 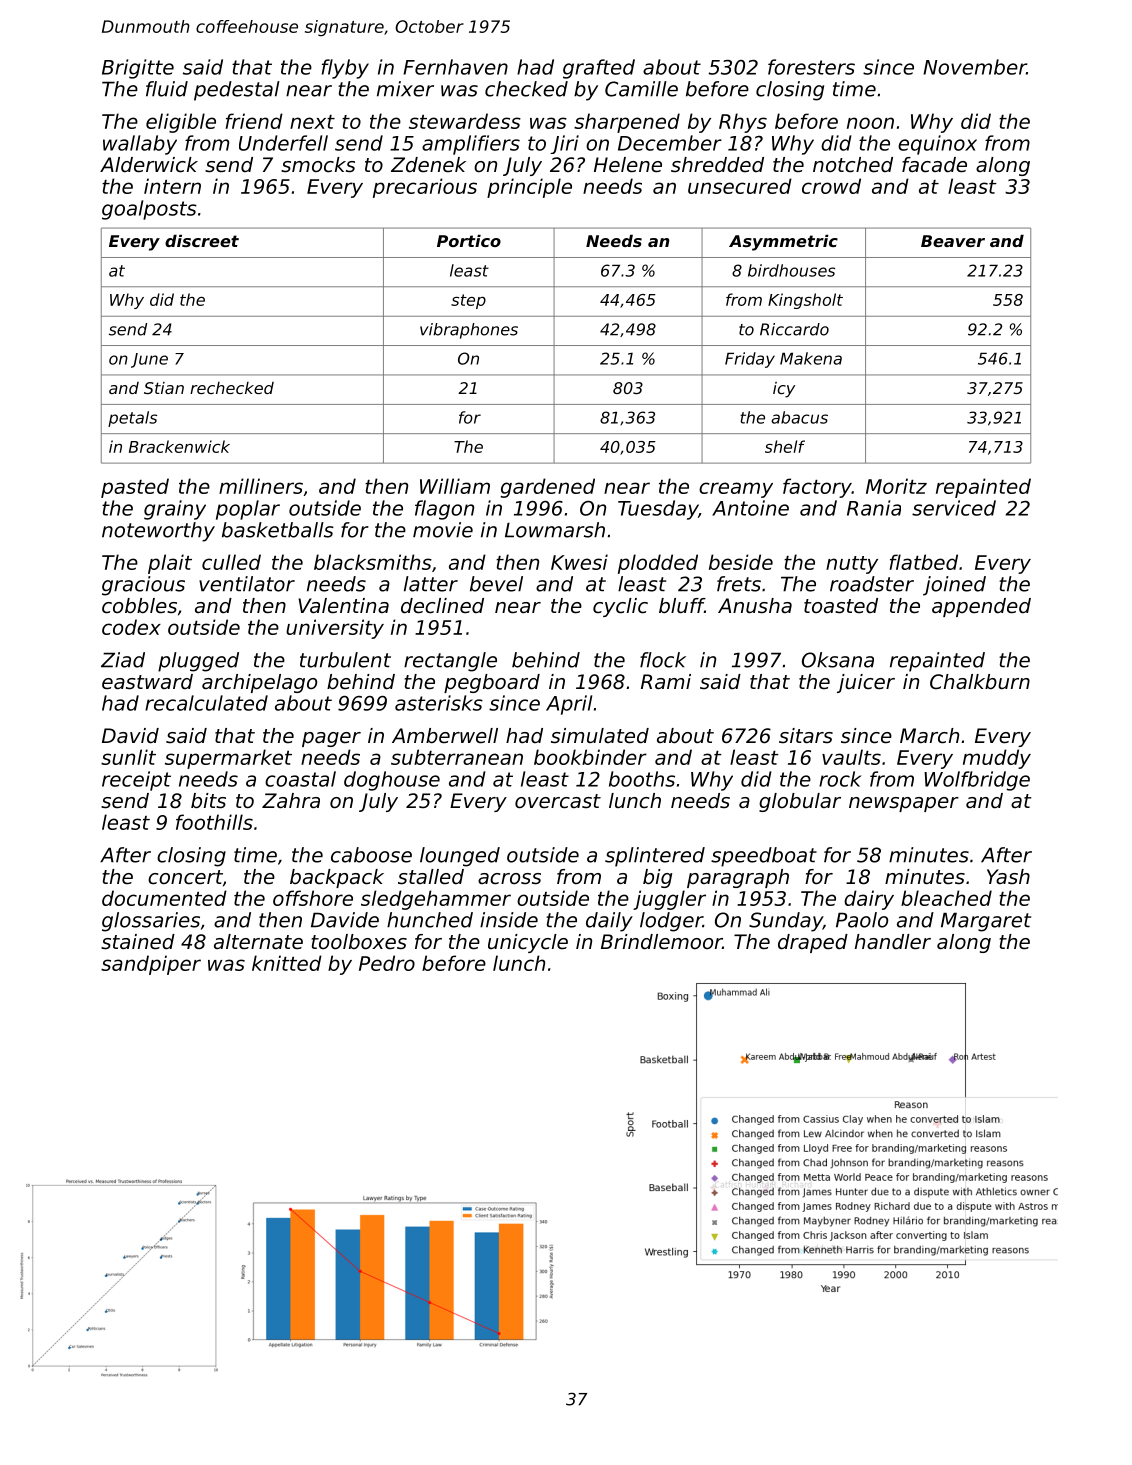 What do you see at coordinates (813, 943) in the page?
I see `draped` at bounding box center [813, 943].
